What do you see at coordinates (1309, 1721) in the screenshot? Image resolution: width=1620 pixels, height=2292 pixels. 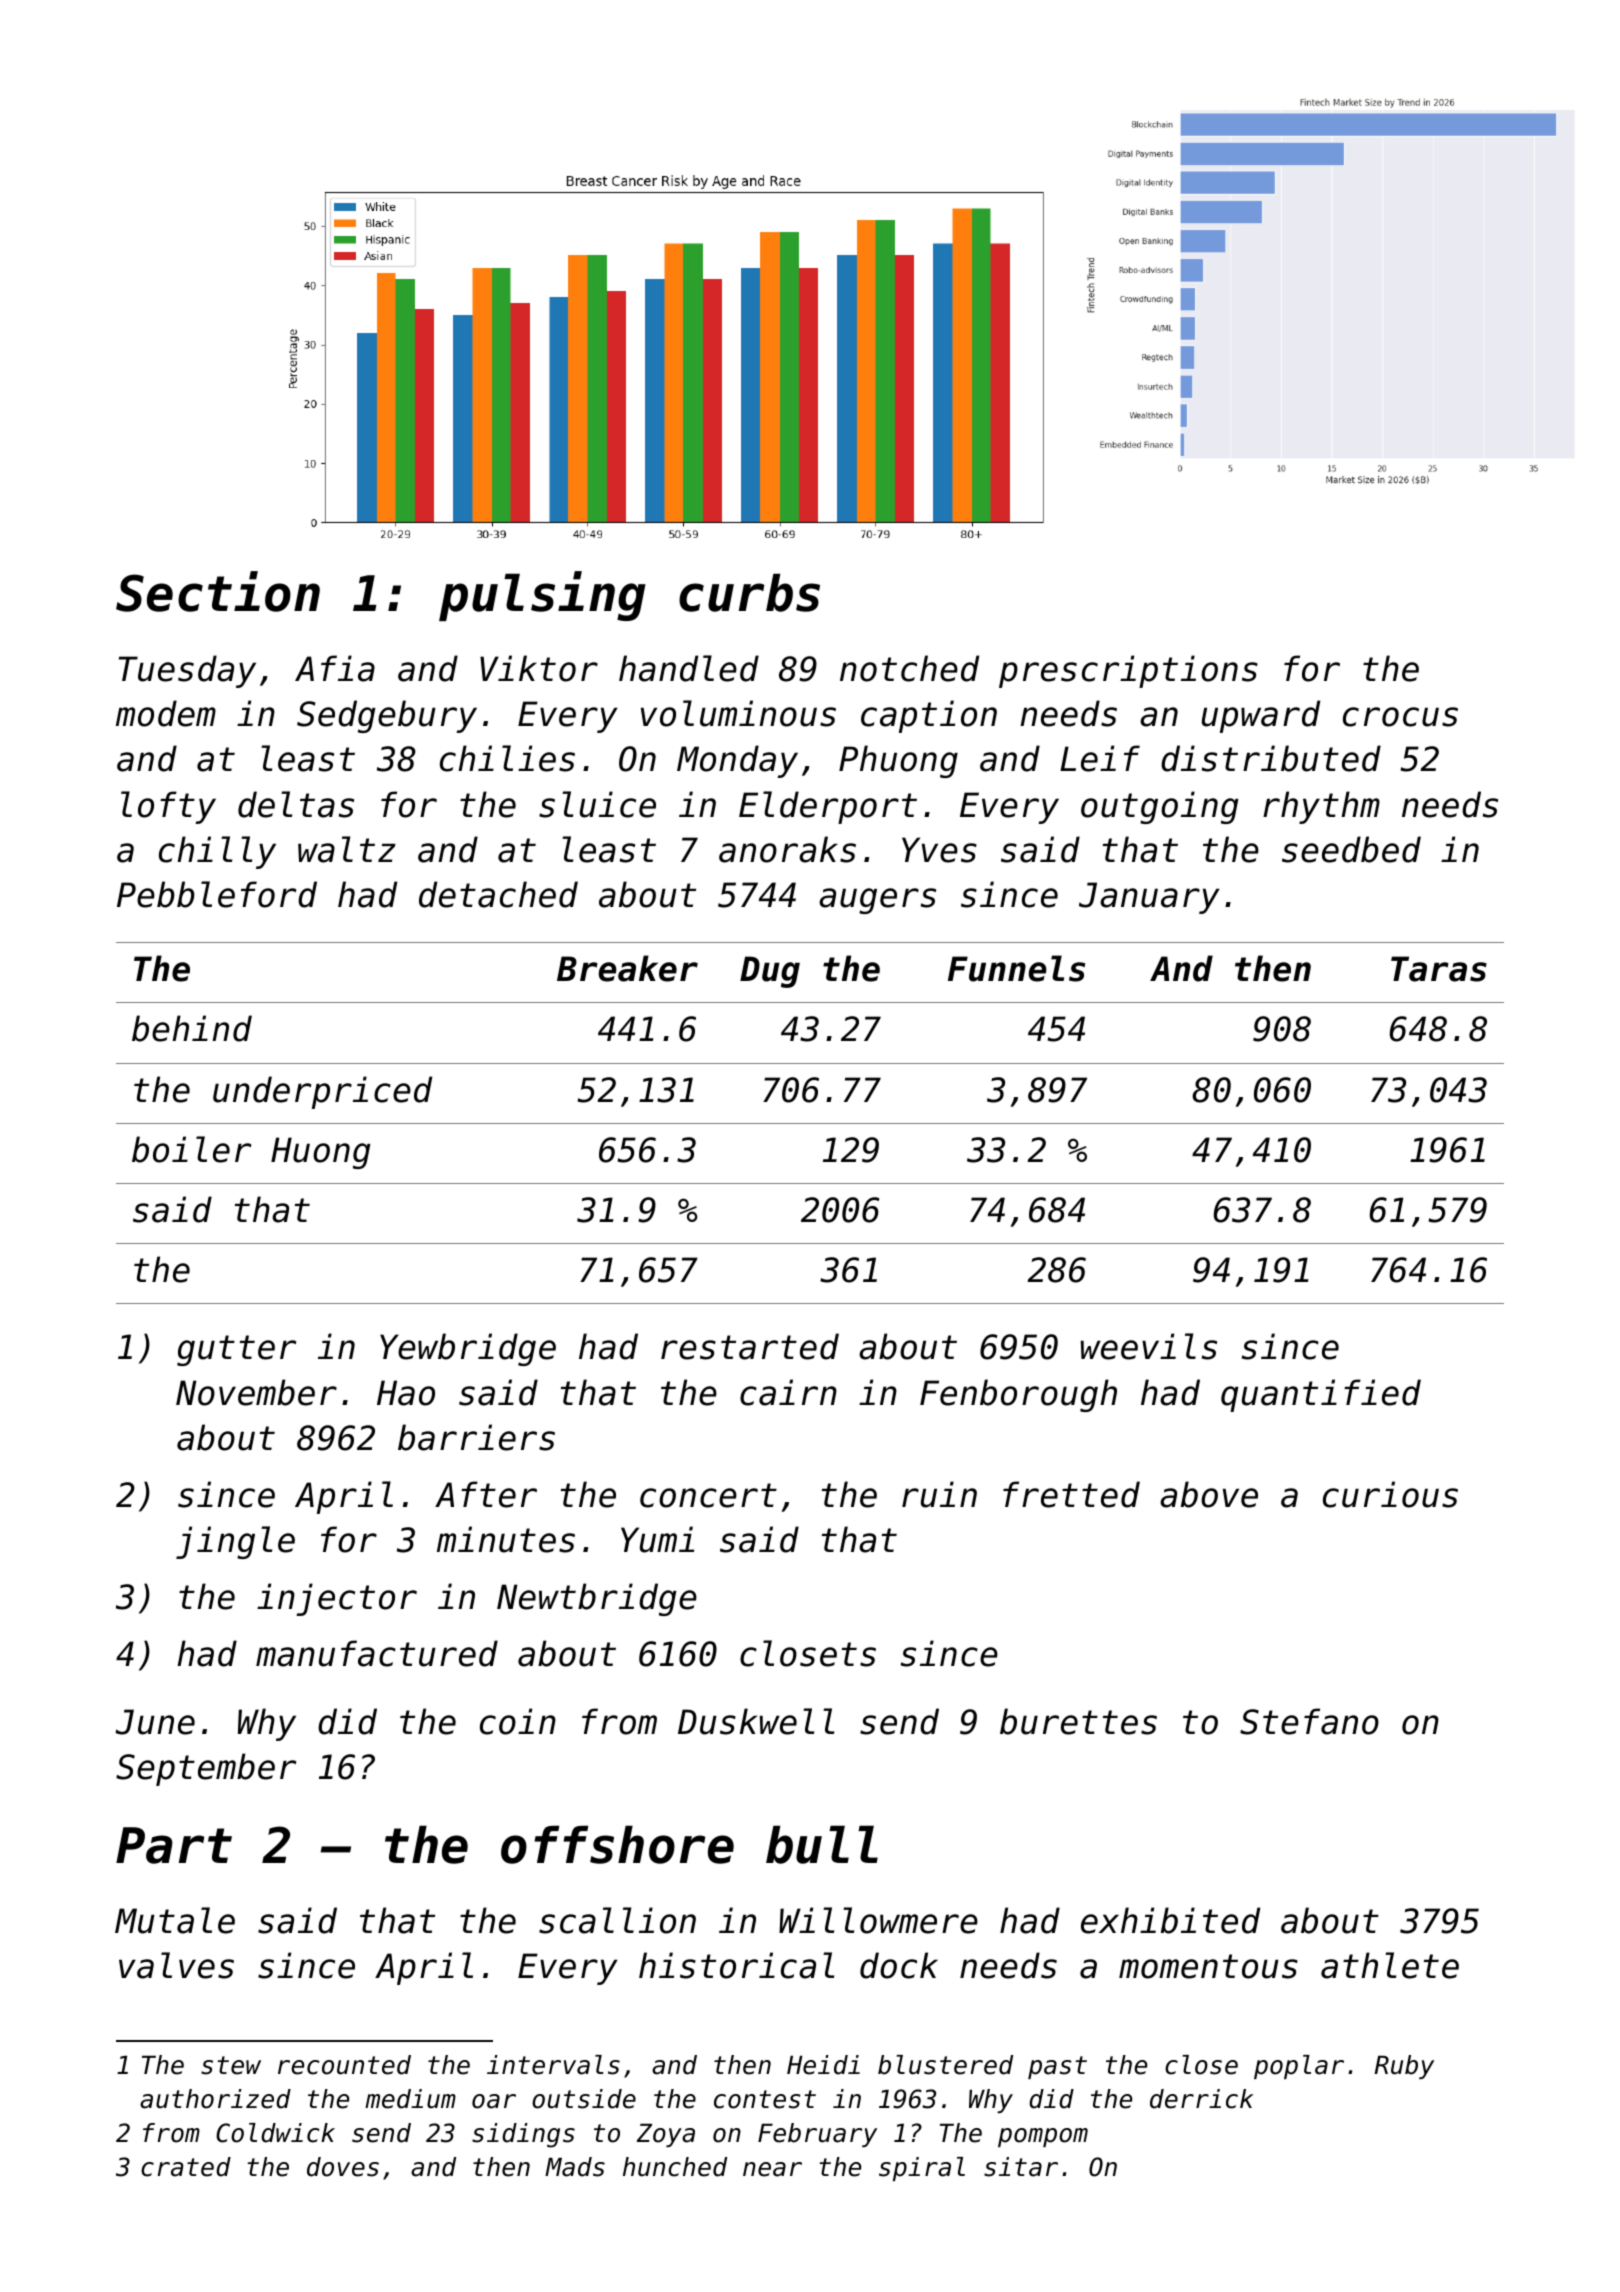 I see `Stefano` at bounding box center [1309, 1721].
